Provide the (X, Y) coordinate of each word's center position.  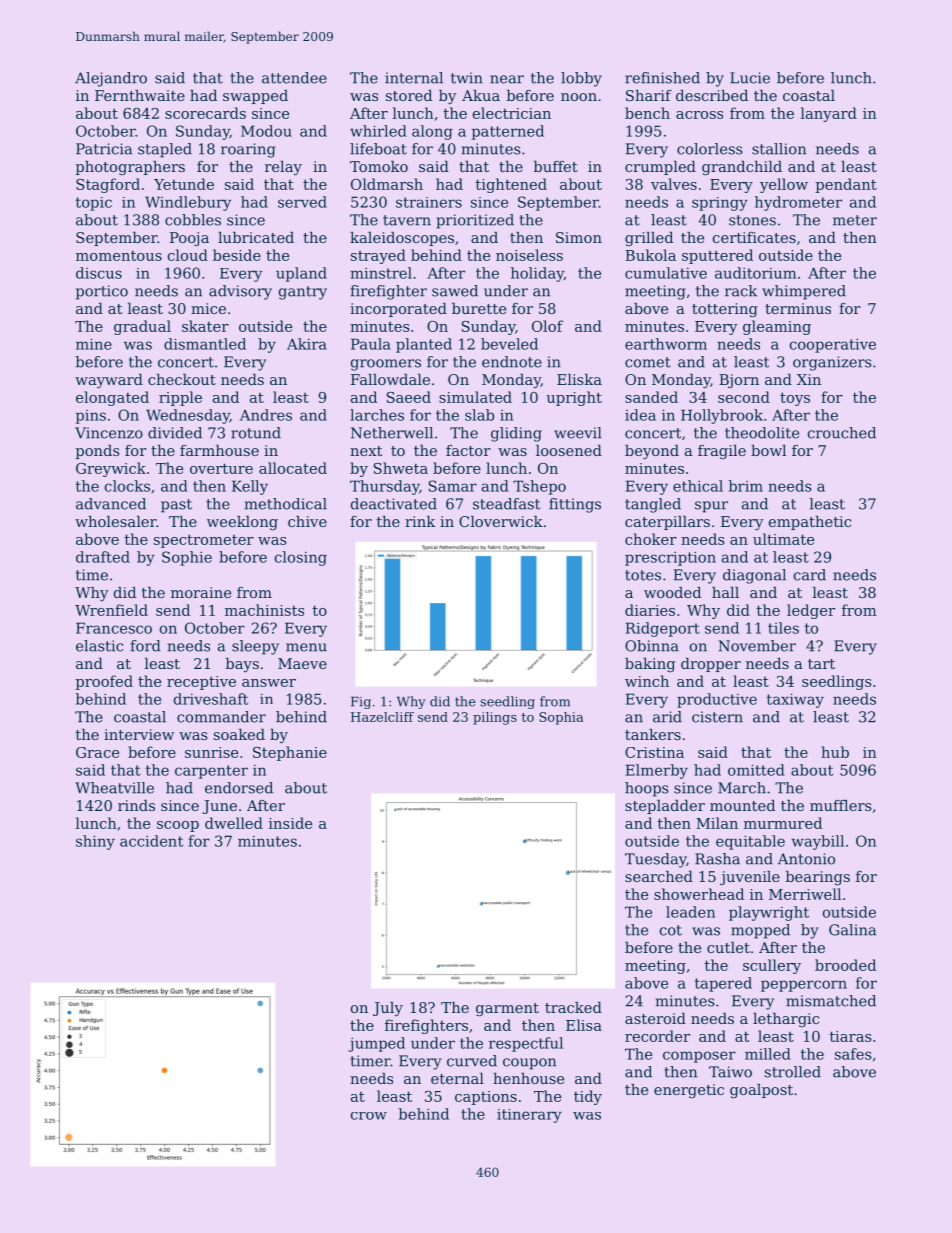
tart (821, 664)
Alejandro (111, 79)
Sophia (561, 718)
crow (369, 1116)
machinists (264, 610)
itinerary (529, 1116)
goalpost (761, 1091)
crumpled (660, 168)
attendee (294, 78)
